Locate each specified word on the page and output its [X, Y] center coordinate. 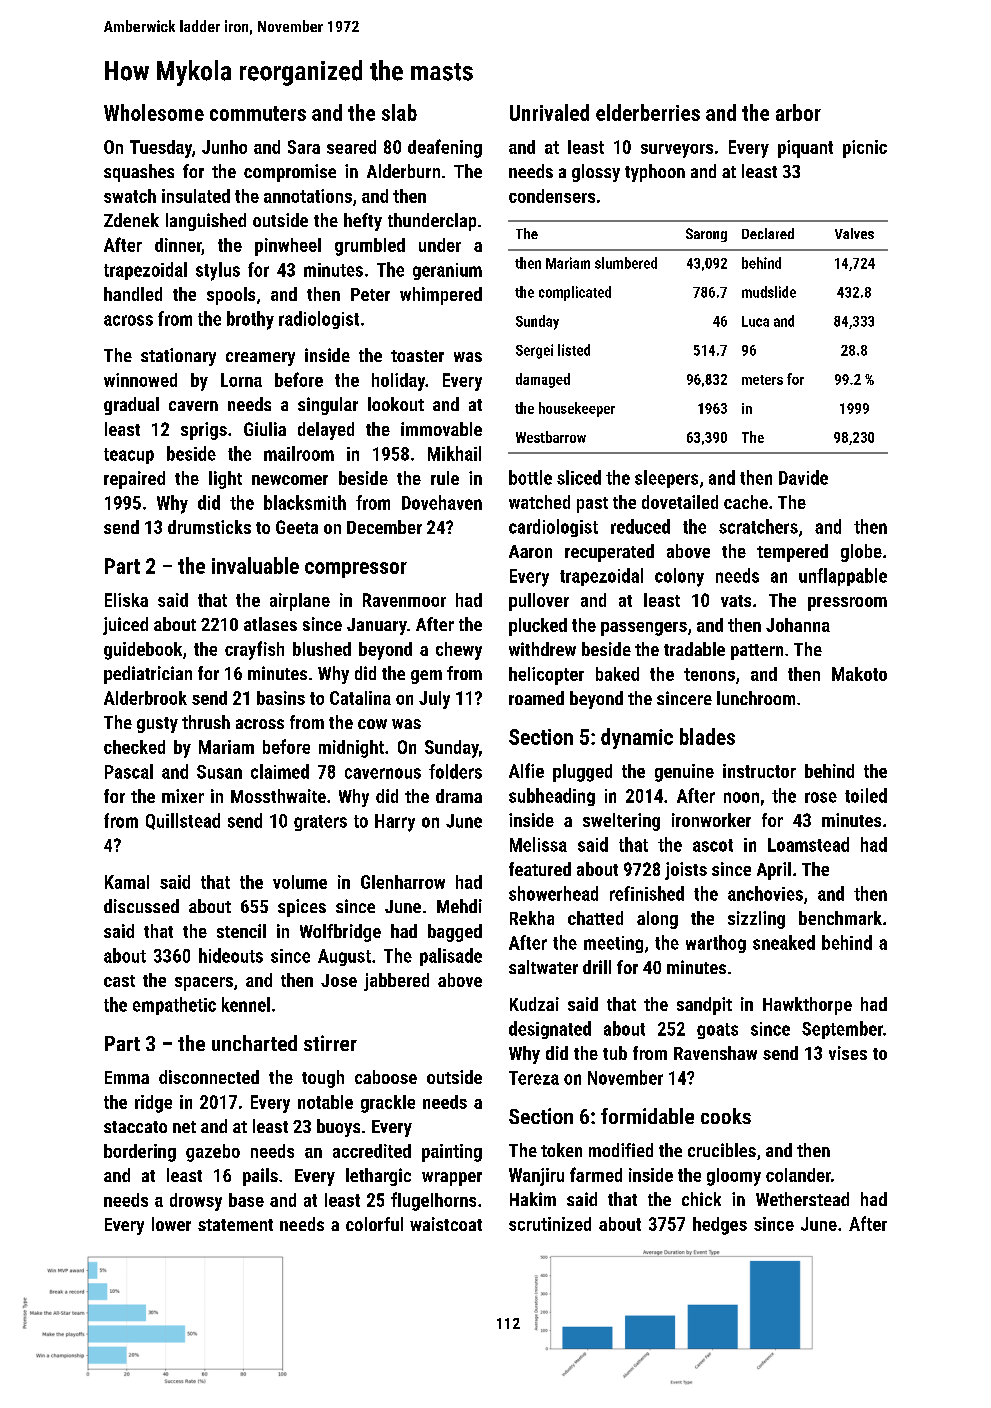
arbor [798, 112]
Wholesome [154, 112]
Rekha [532, 918]
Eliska [126, 600]
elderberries [648, 112]
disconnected [209, 1077]
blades [707, 736]
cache [746, 502]
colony [679, 577]
